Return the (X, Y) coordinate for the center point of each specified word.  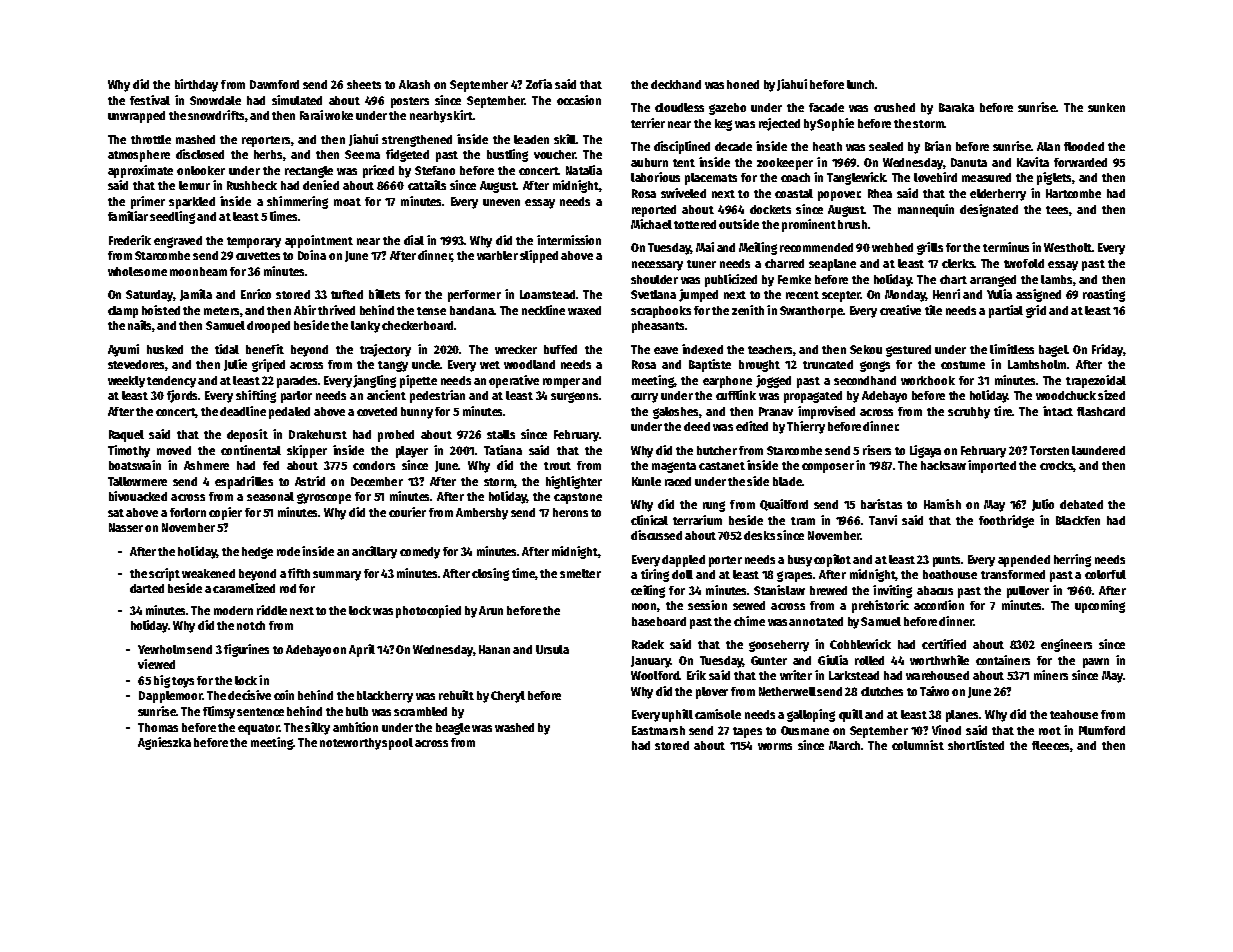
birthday (196, 85)
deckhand (676, 84)
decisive (249, 695)
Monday (905, 296)
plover (712, 693)
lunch (860, 84)
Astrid (310, 481)
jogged (773, 381)
